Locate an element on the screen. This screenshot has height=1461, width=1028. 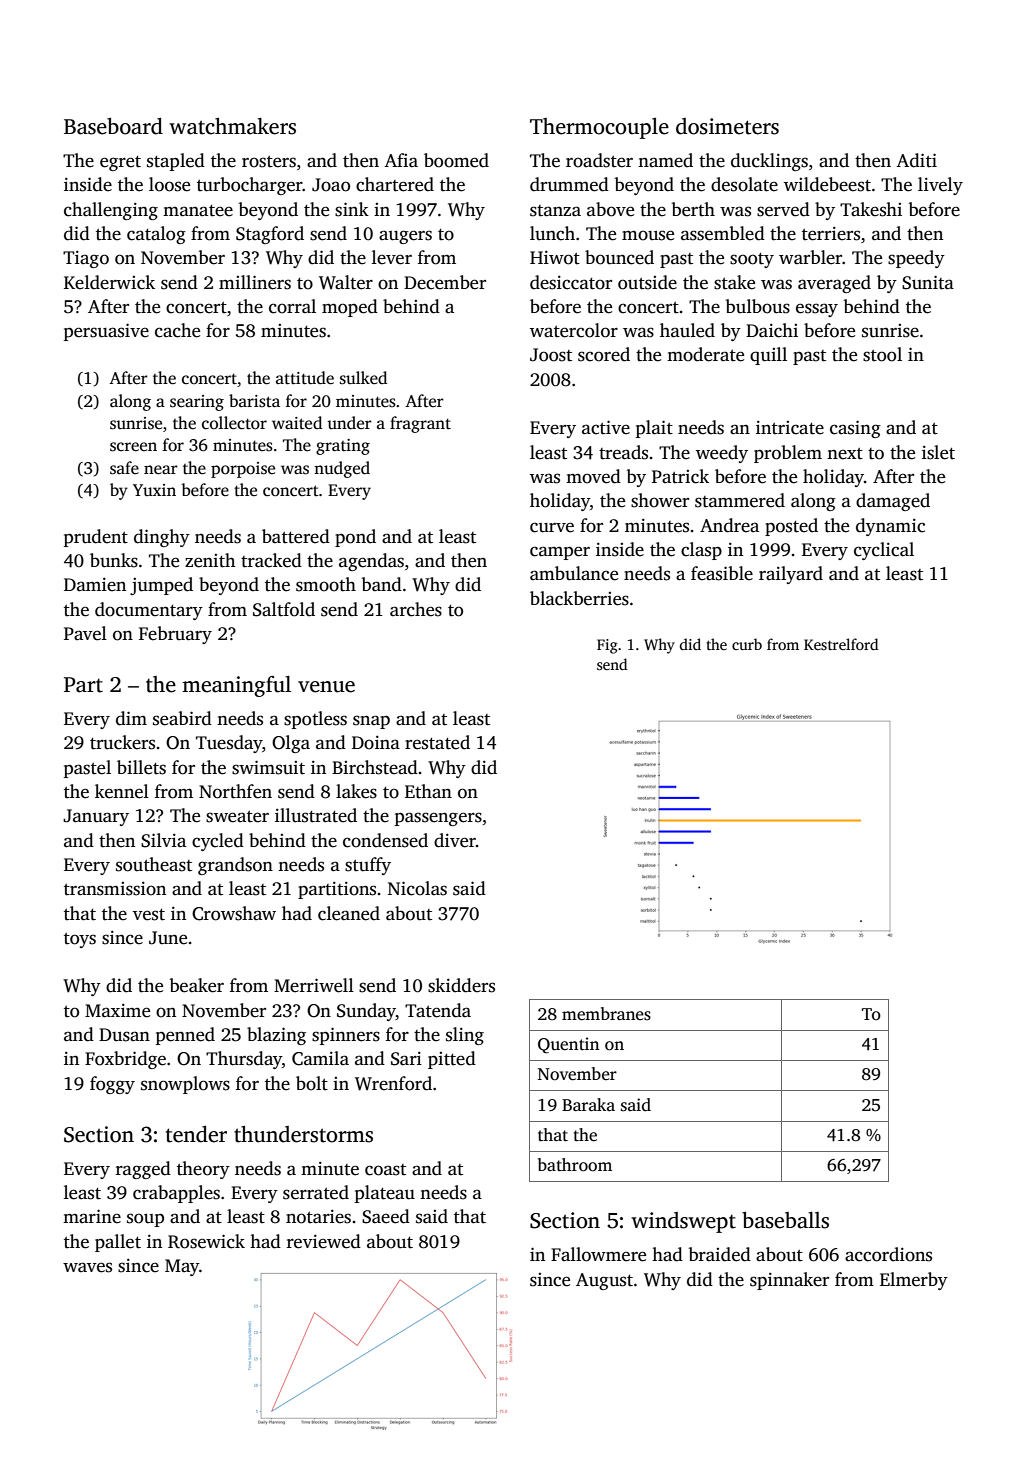
Baseboard is located at coordinates (113, 126).
